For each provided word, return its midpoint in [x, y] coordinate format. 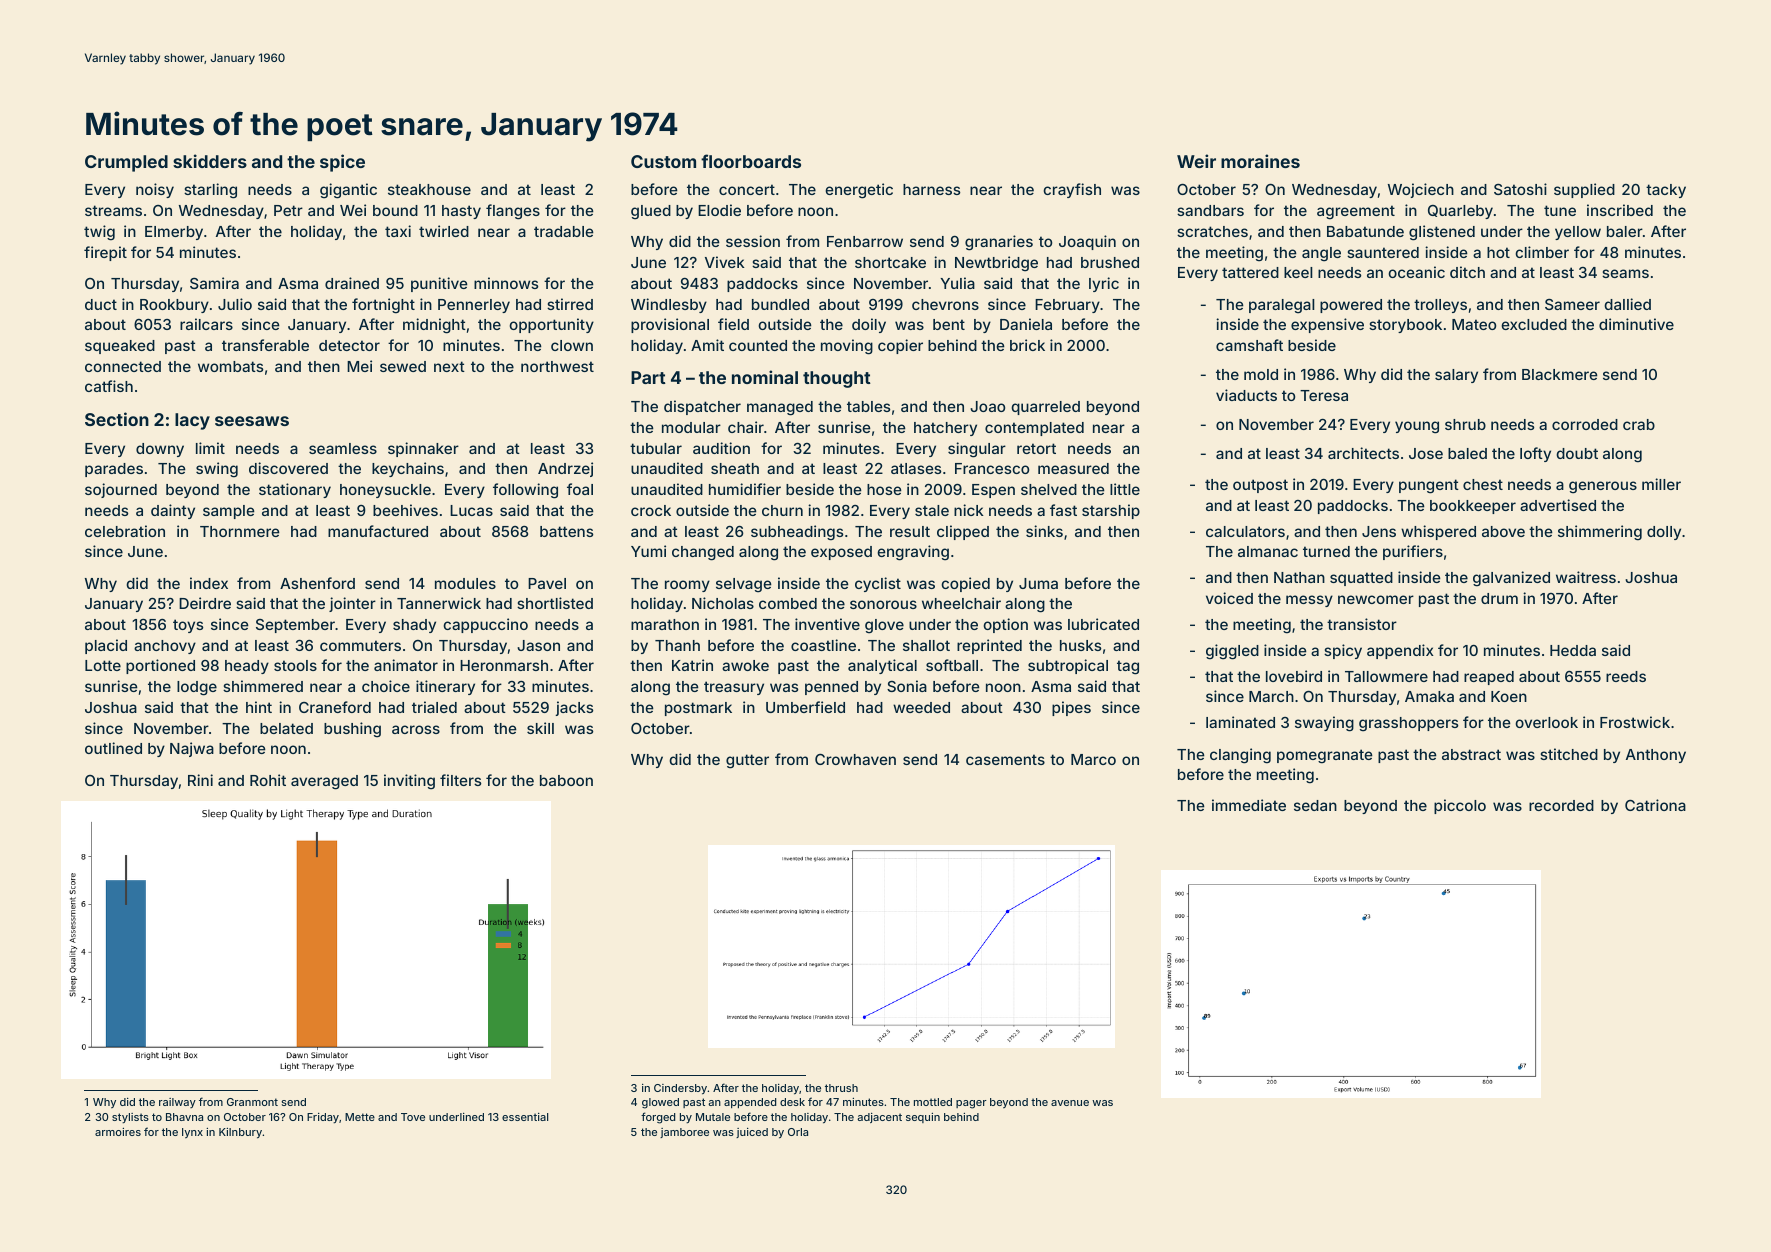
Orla [798, 1132]
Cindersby [680, 1089]
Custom [663, 161]
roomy [687, 586]
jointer [352, 604]
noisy [155, 190]
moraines [1260, 161]
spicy [1343, 651]
